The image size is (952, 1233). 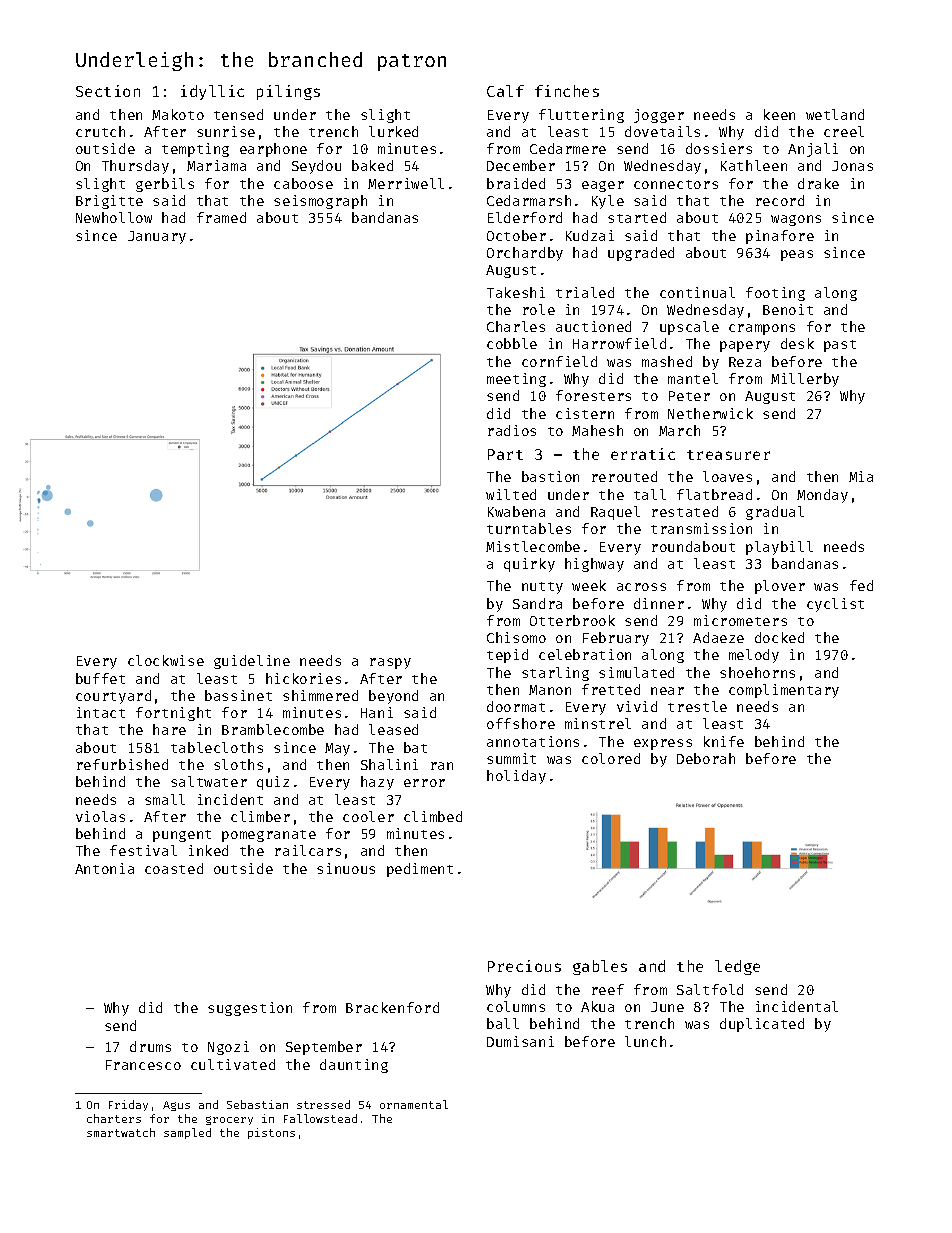 I want to click on pilings, so click(x=288, y=92).
